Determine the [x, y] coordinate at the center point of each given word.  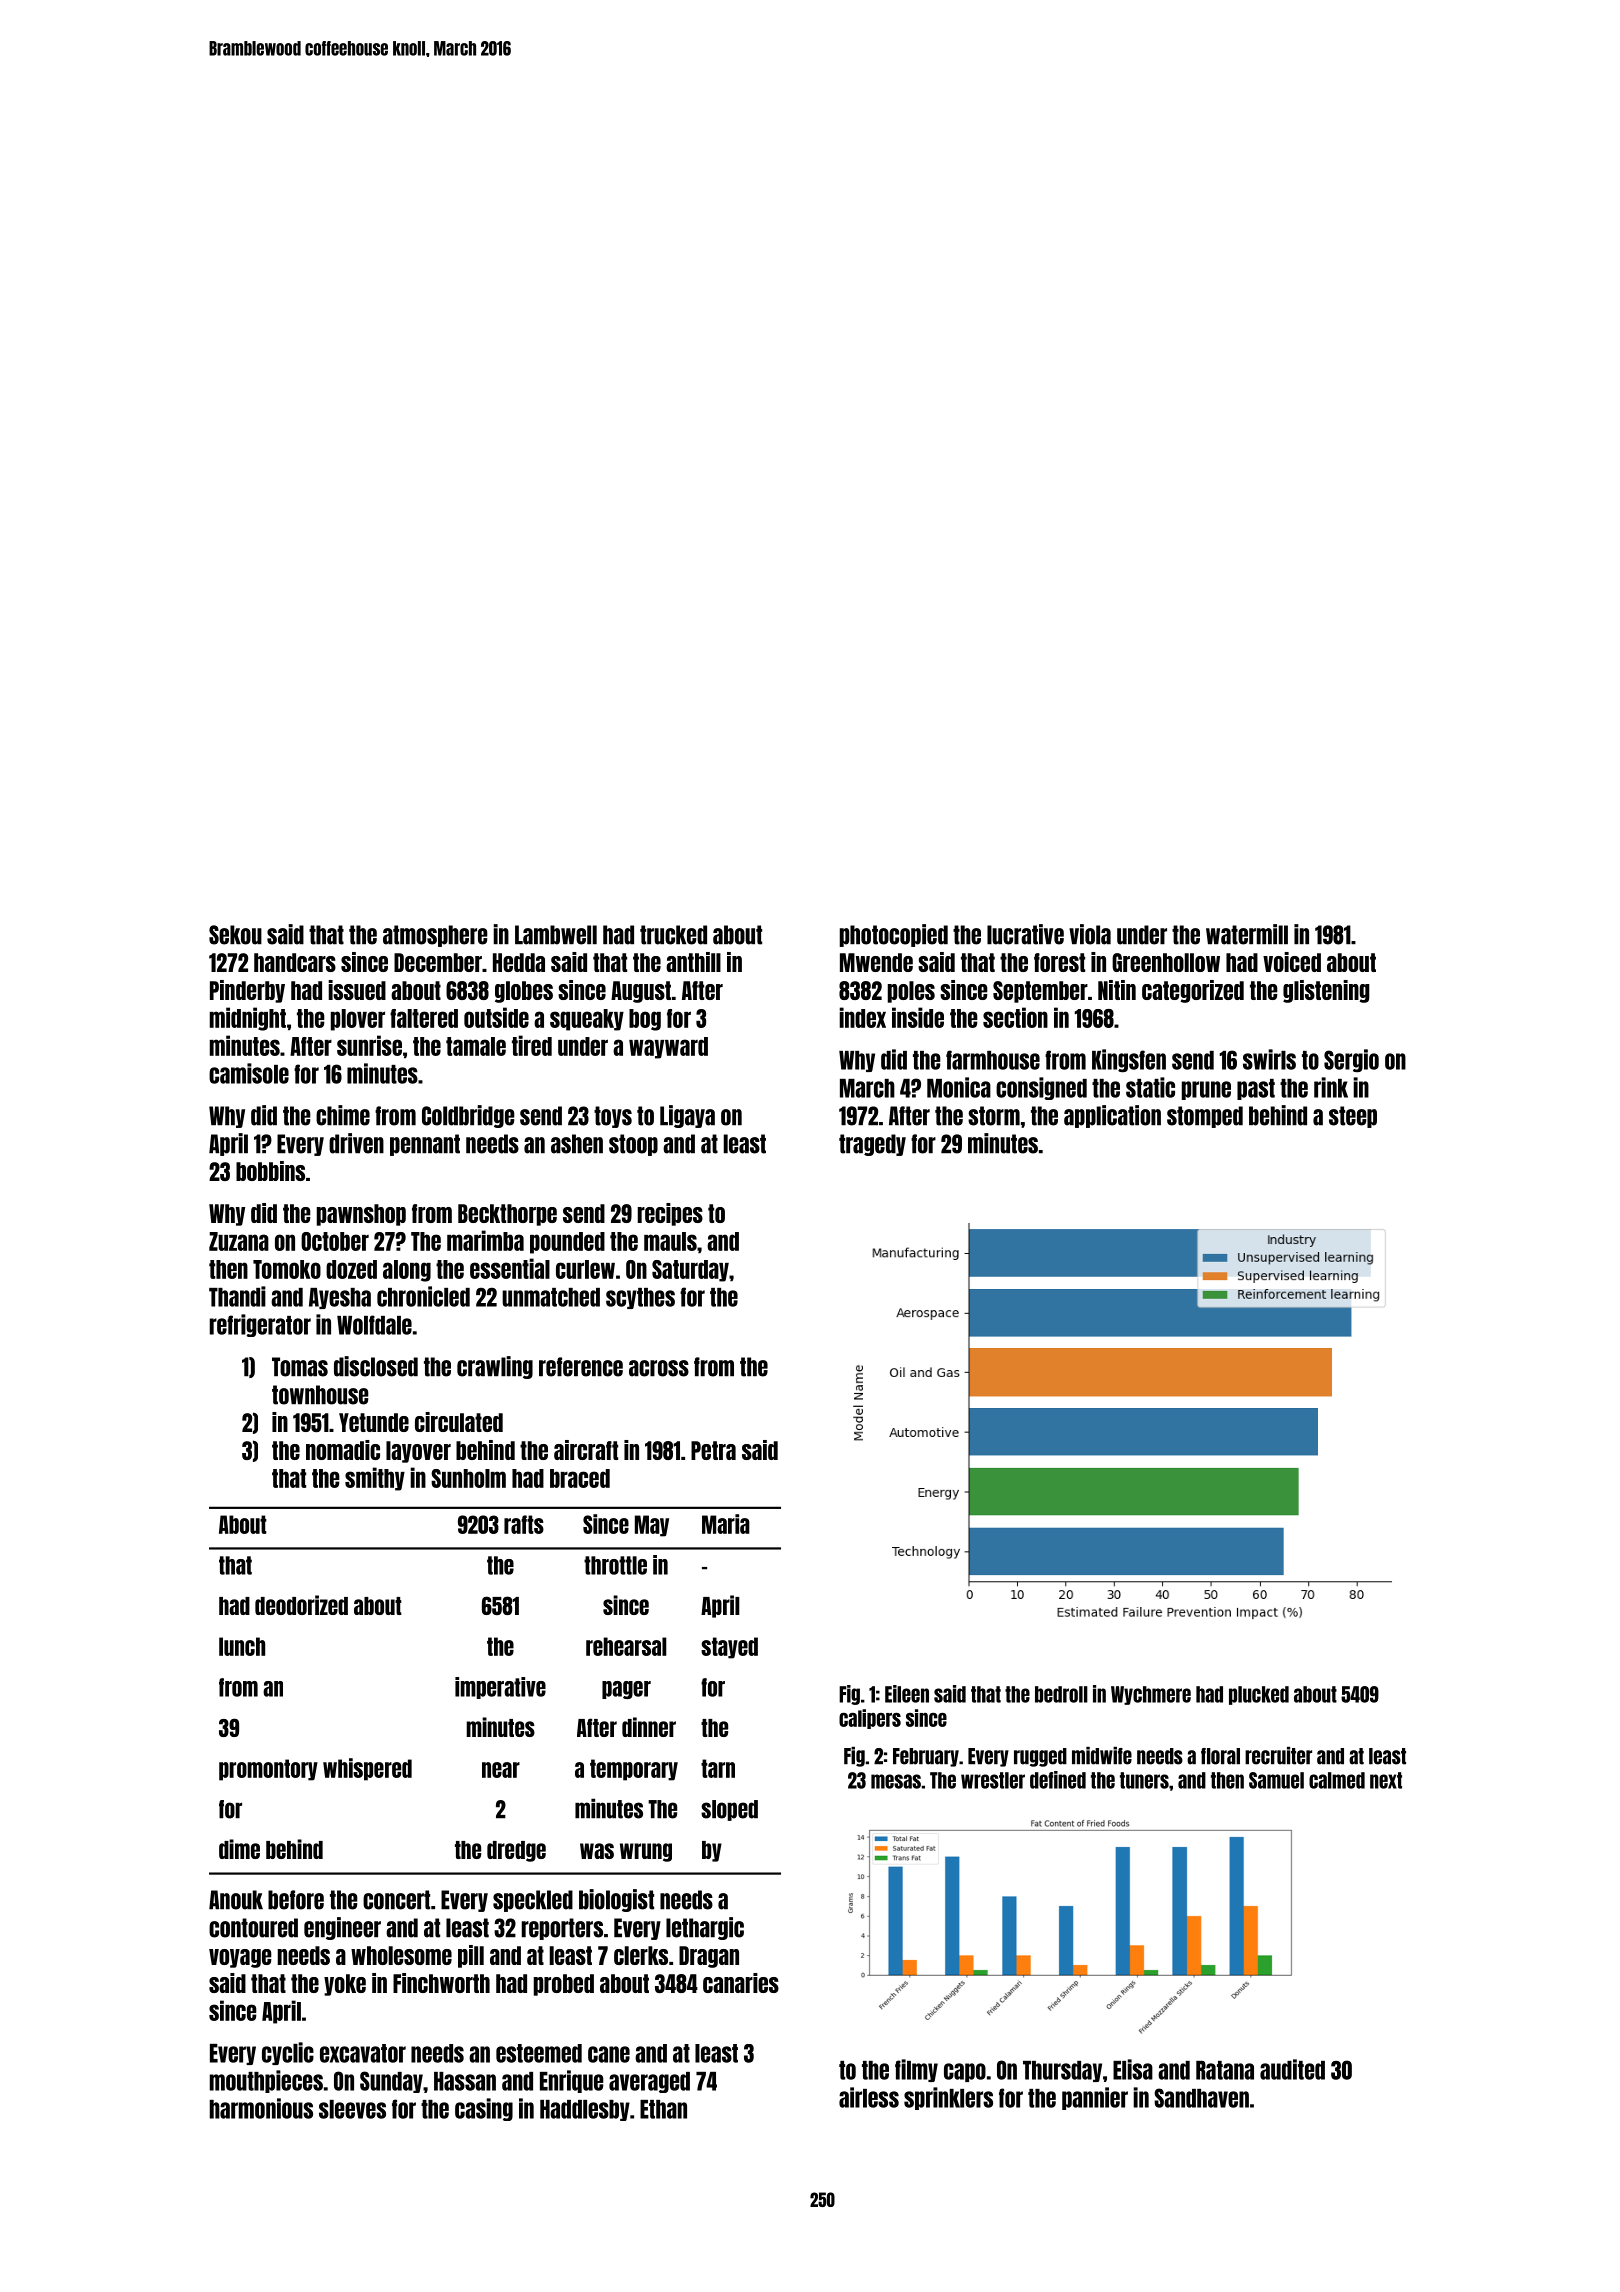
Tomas [300, 1367]
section [1015, 1017]
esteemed [539, 2053]
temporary [634, 1770]
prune [1206, 1090]
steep [1353, 1117]
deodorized [301, 1605]
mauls [670, 1241]
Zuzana [239, 1241]
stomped [1205, 1117]
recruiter [1278, 1756]
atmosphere [435, 936]
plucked [1259, 1695]
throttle [615, 1565]
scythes [640, 1298]
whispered [367, 1769]
